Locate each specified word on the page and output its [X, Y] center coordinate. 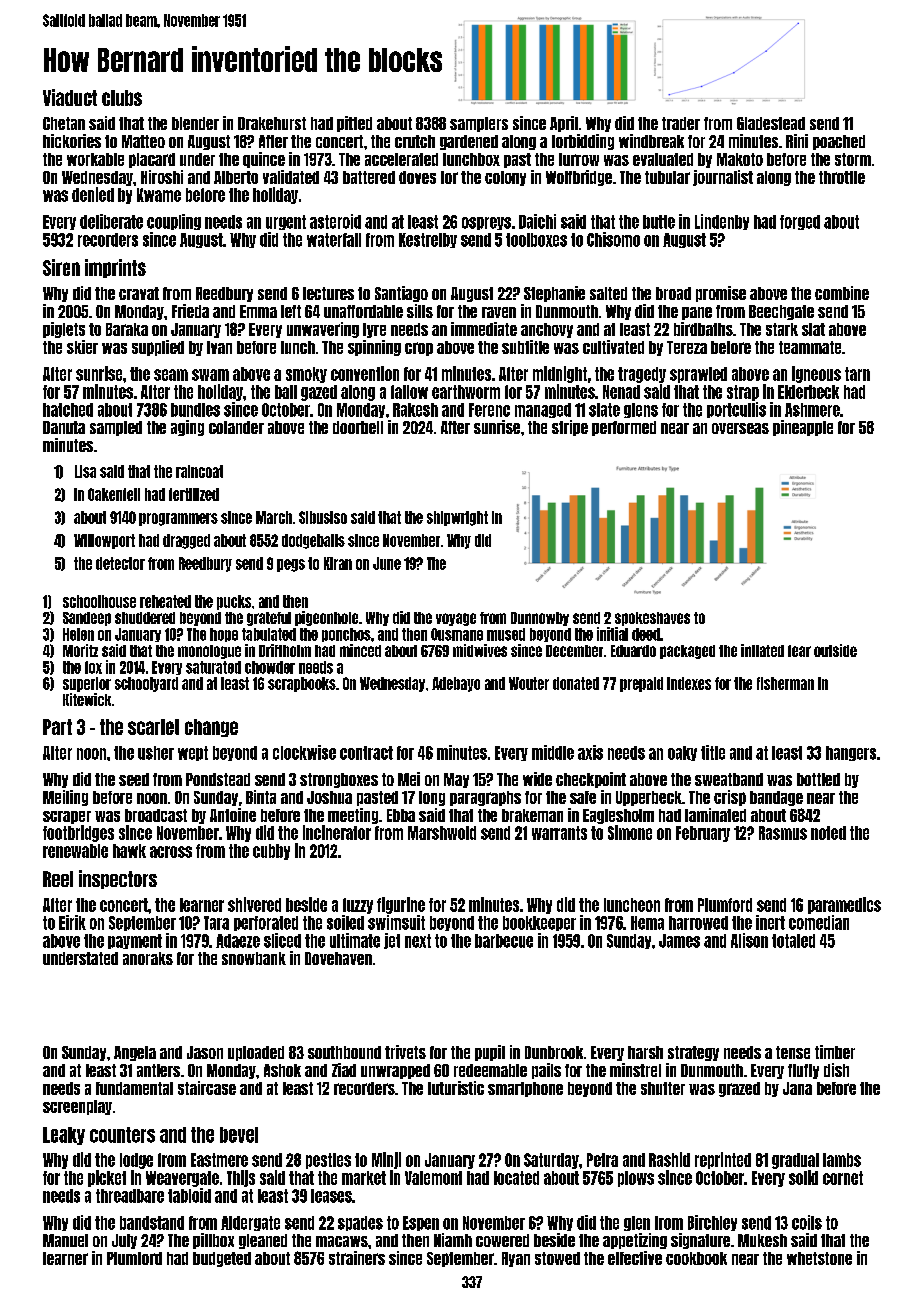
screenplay [77, 1107]
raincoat [199, 471]
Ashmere [812, 410]
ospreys [486, 223]
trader [681, 123]
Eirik [72, 922]
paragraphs [485, 798]
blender [195, 123]
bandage [776, 798]
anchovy [547, 330]
